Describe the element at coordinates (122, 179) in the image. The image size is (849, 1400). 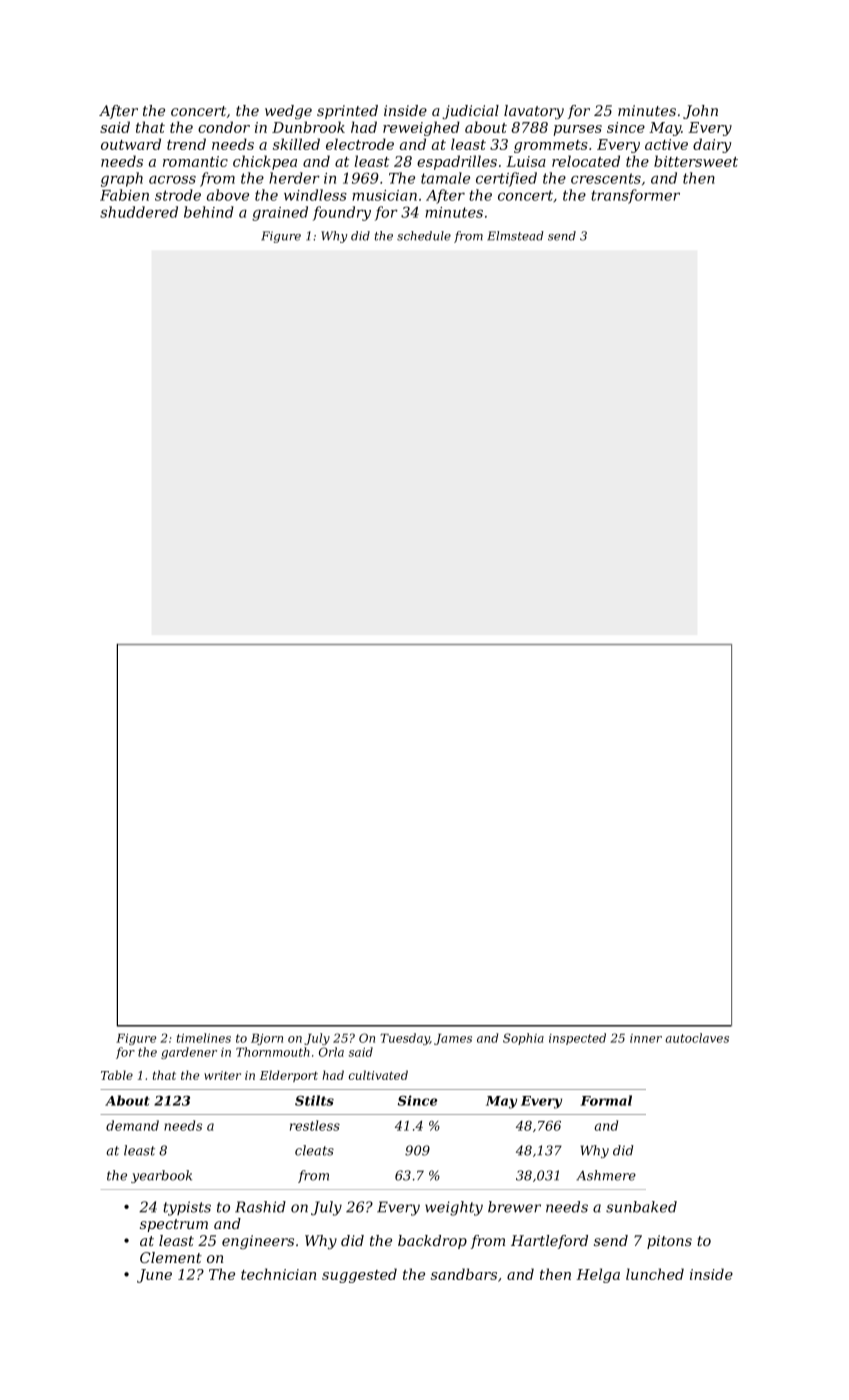
I see `graph` at that location.
